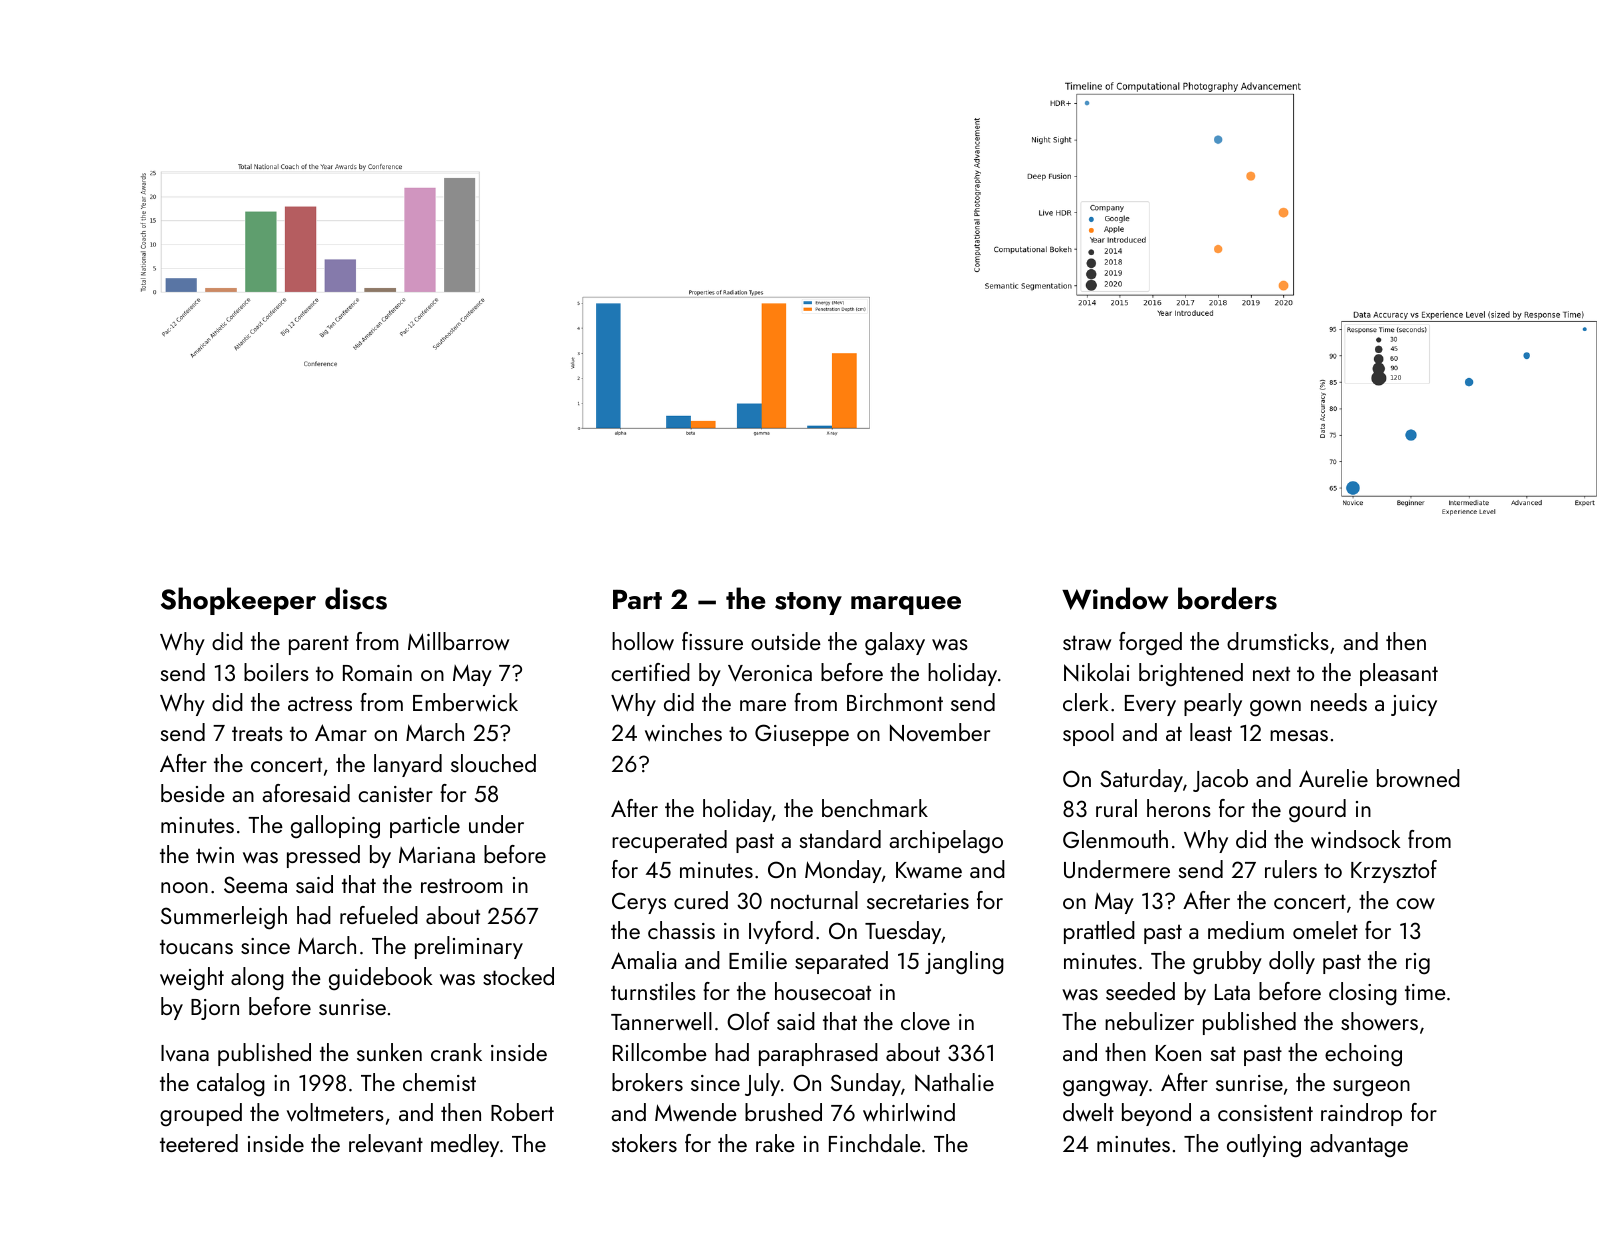 This image has height=1253, width=1621. I want to click on discs, so click(356, 598).
